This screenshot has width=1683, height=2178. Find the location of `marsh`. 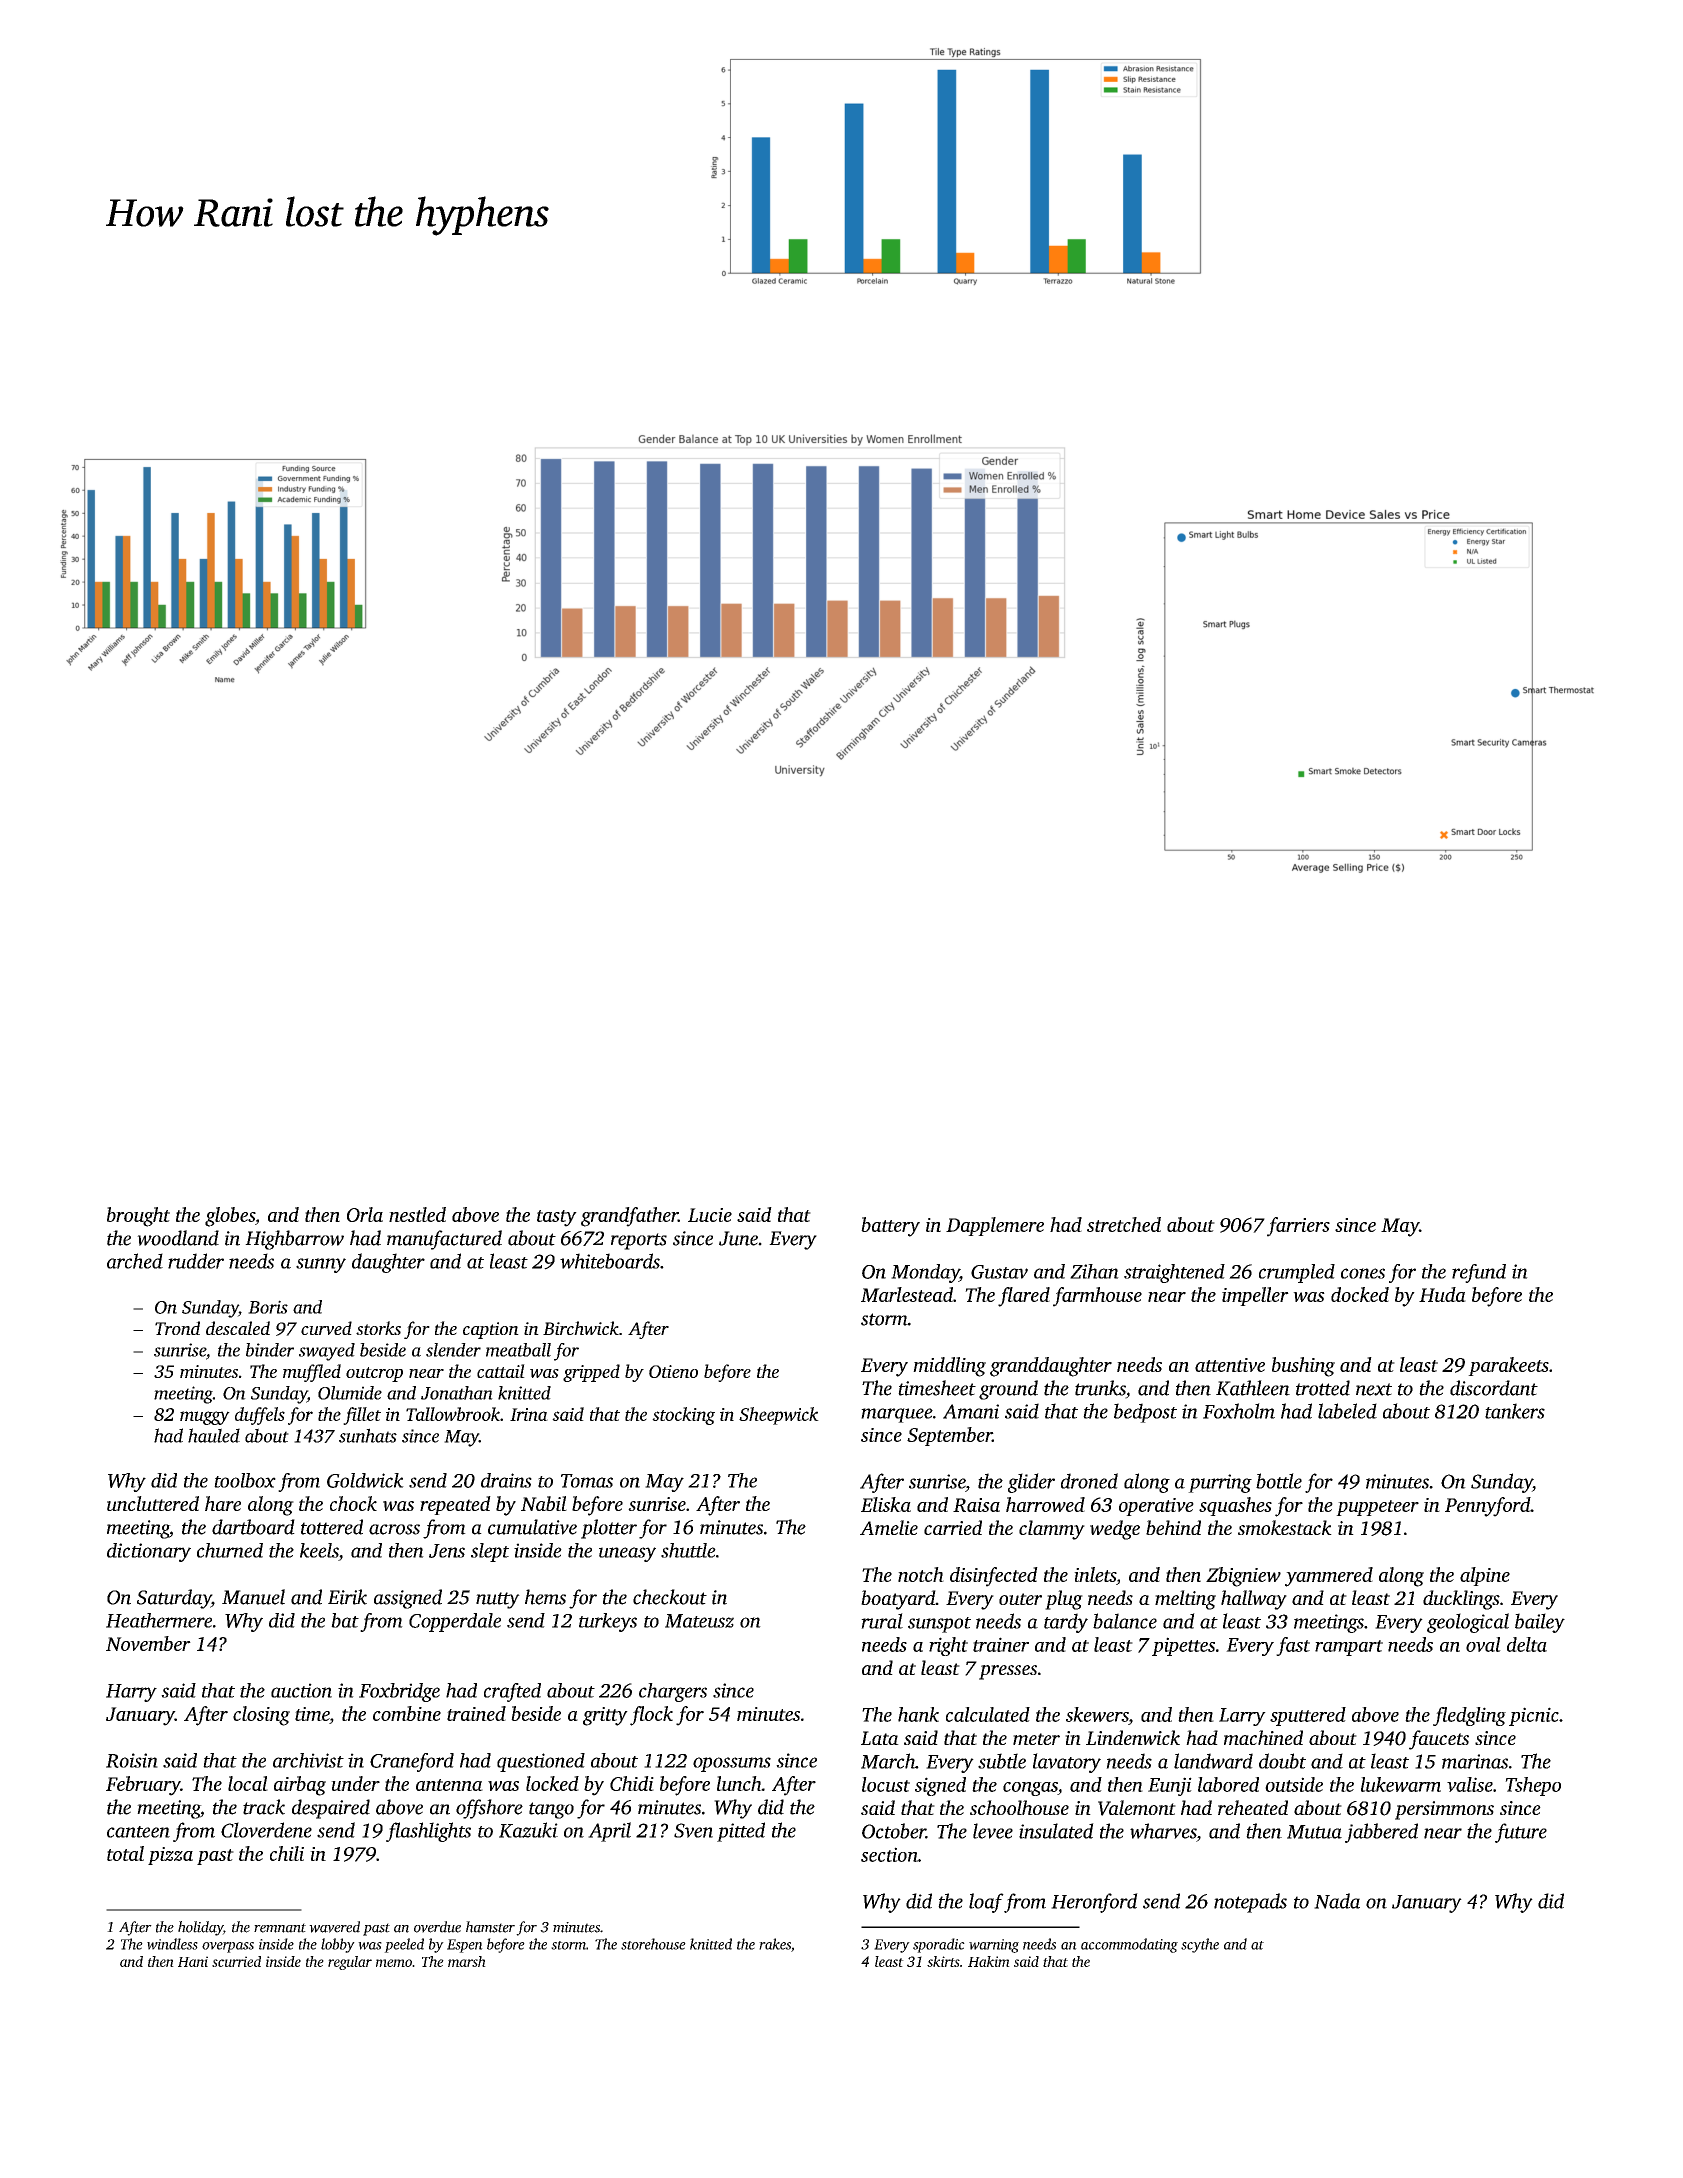

marsh is located at coordinates (467, 1961).
